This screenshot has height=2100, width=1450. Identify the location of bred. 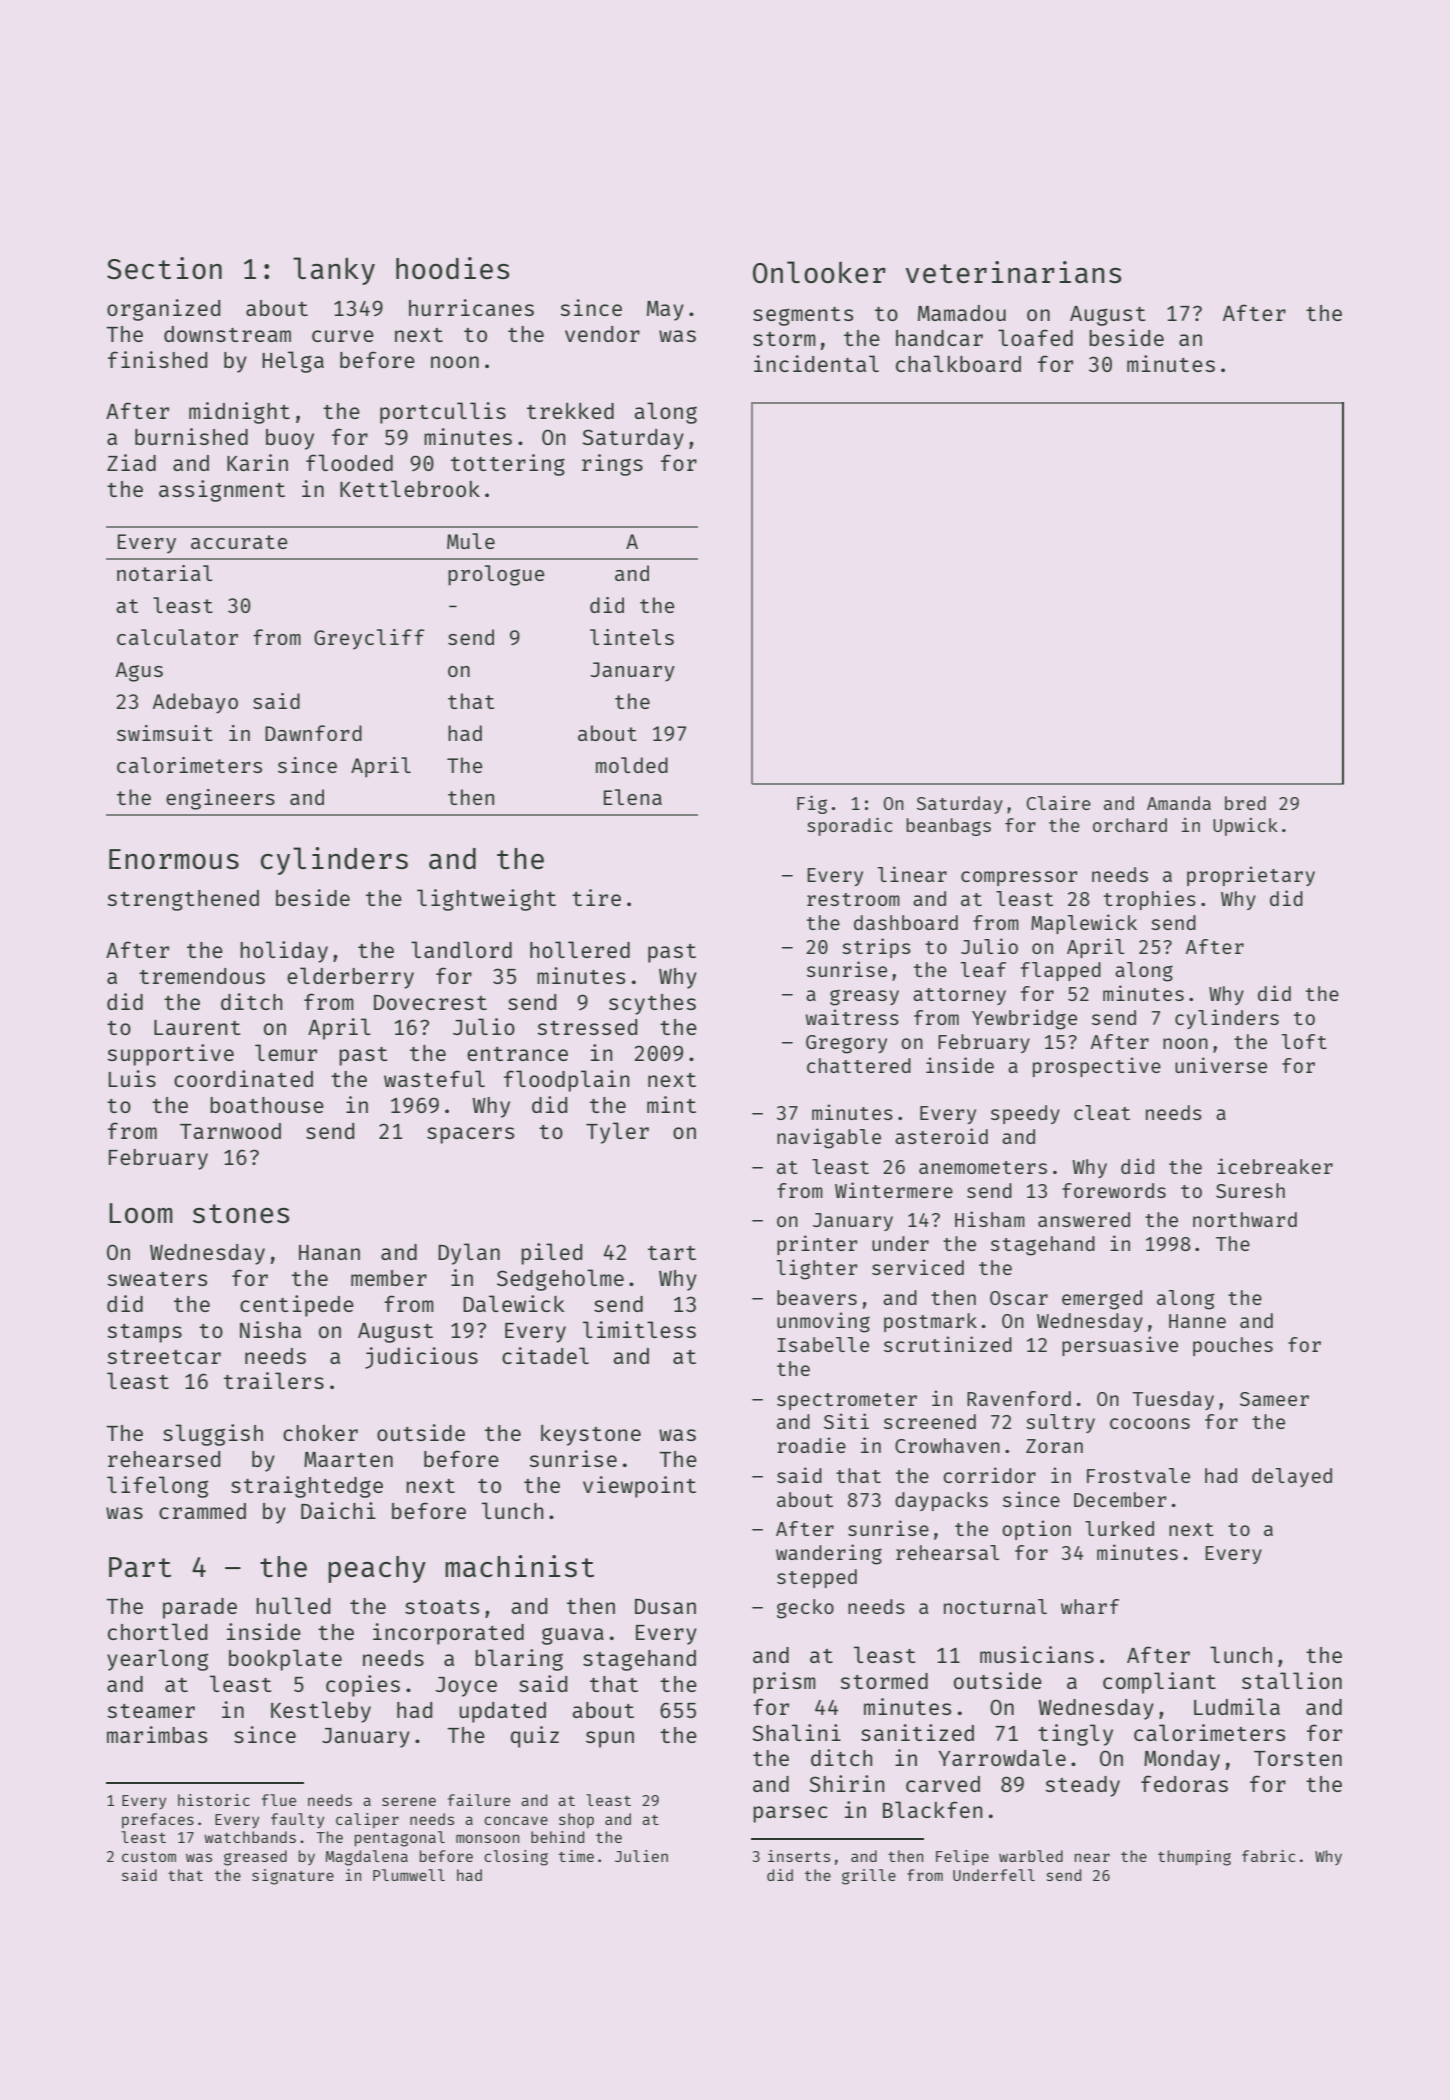
(1245, 803).
